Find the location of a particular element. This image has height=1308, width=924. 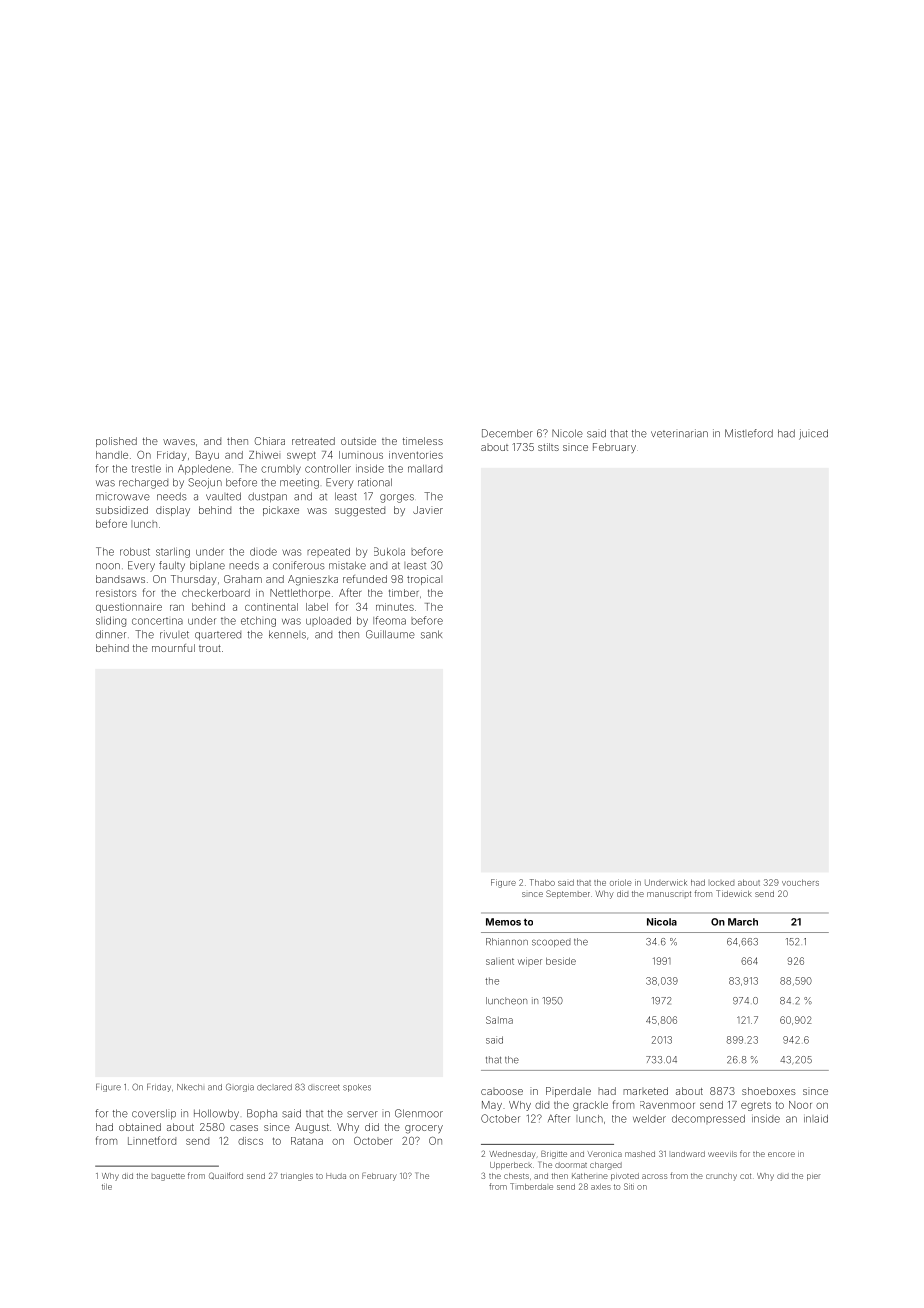

tropical is located at coordinates (424, 580).
